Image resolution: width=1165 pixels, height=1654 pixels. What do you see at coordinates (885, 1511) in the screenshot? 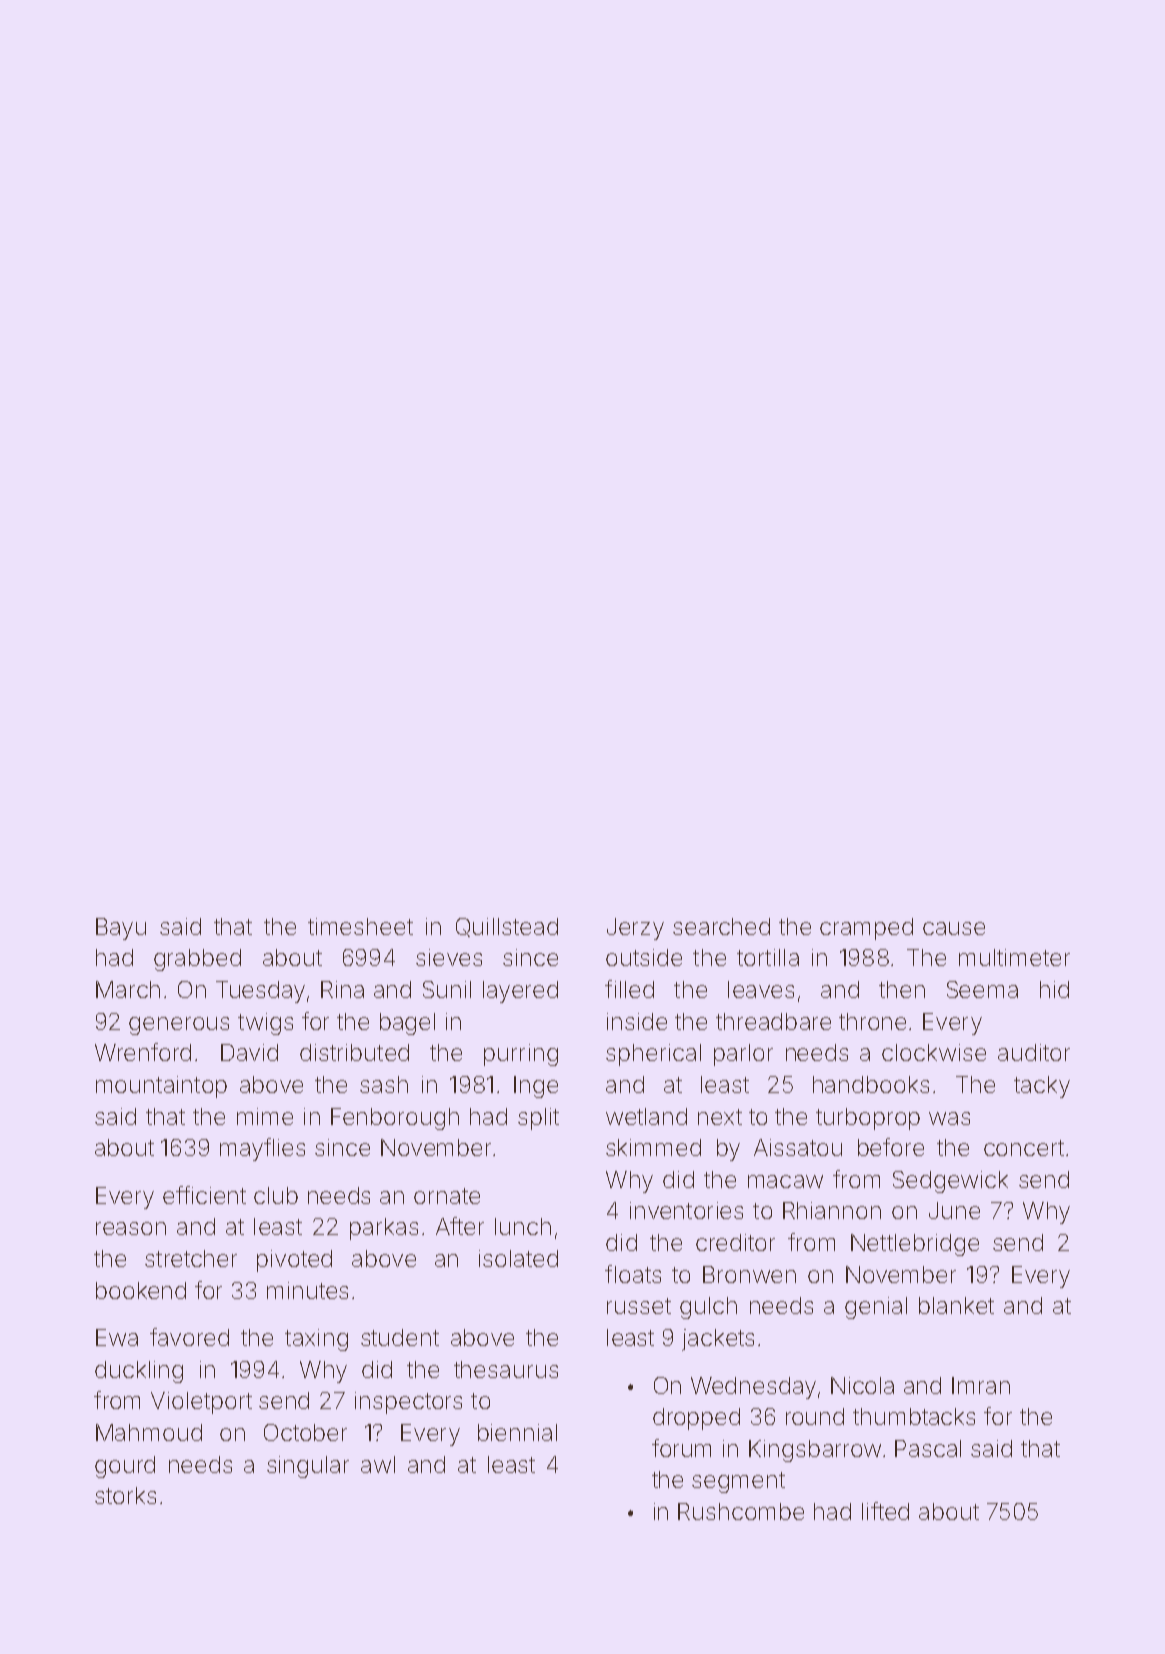
I see `lifted` at bounding box center [885, 1511].
